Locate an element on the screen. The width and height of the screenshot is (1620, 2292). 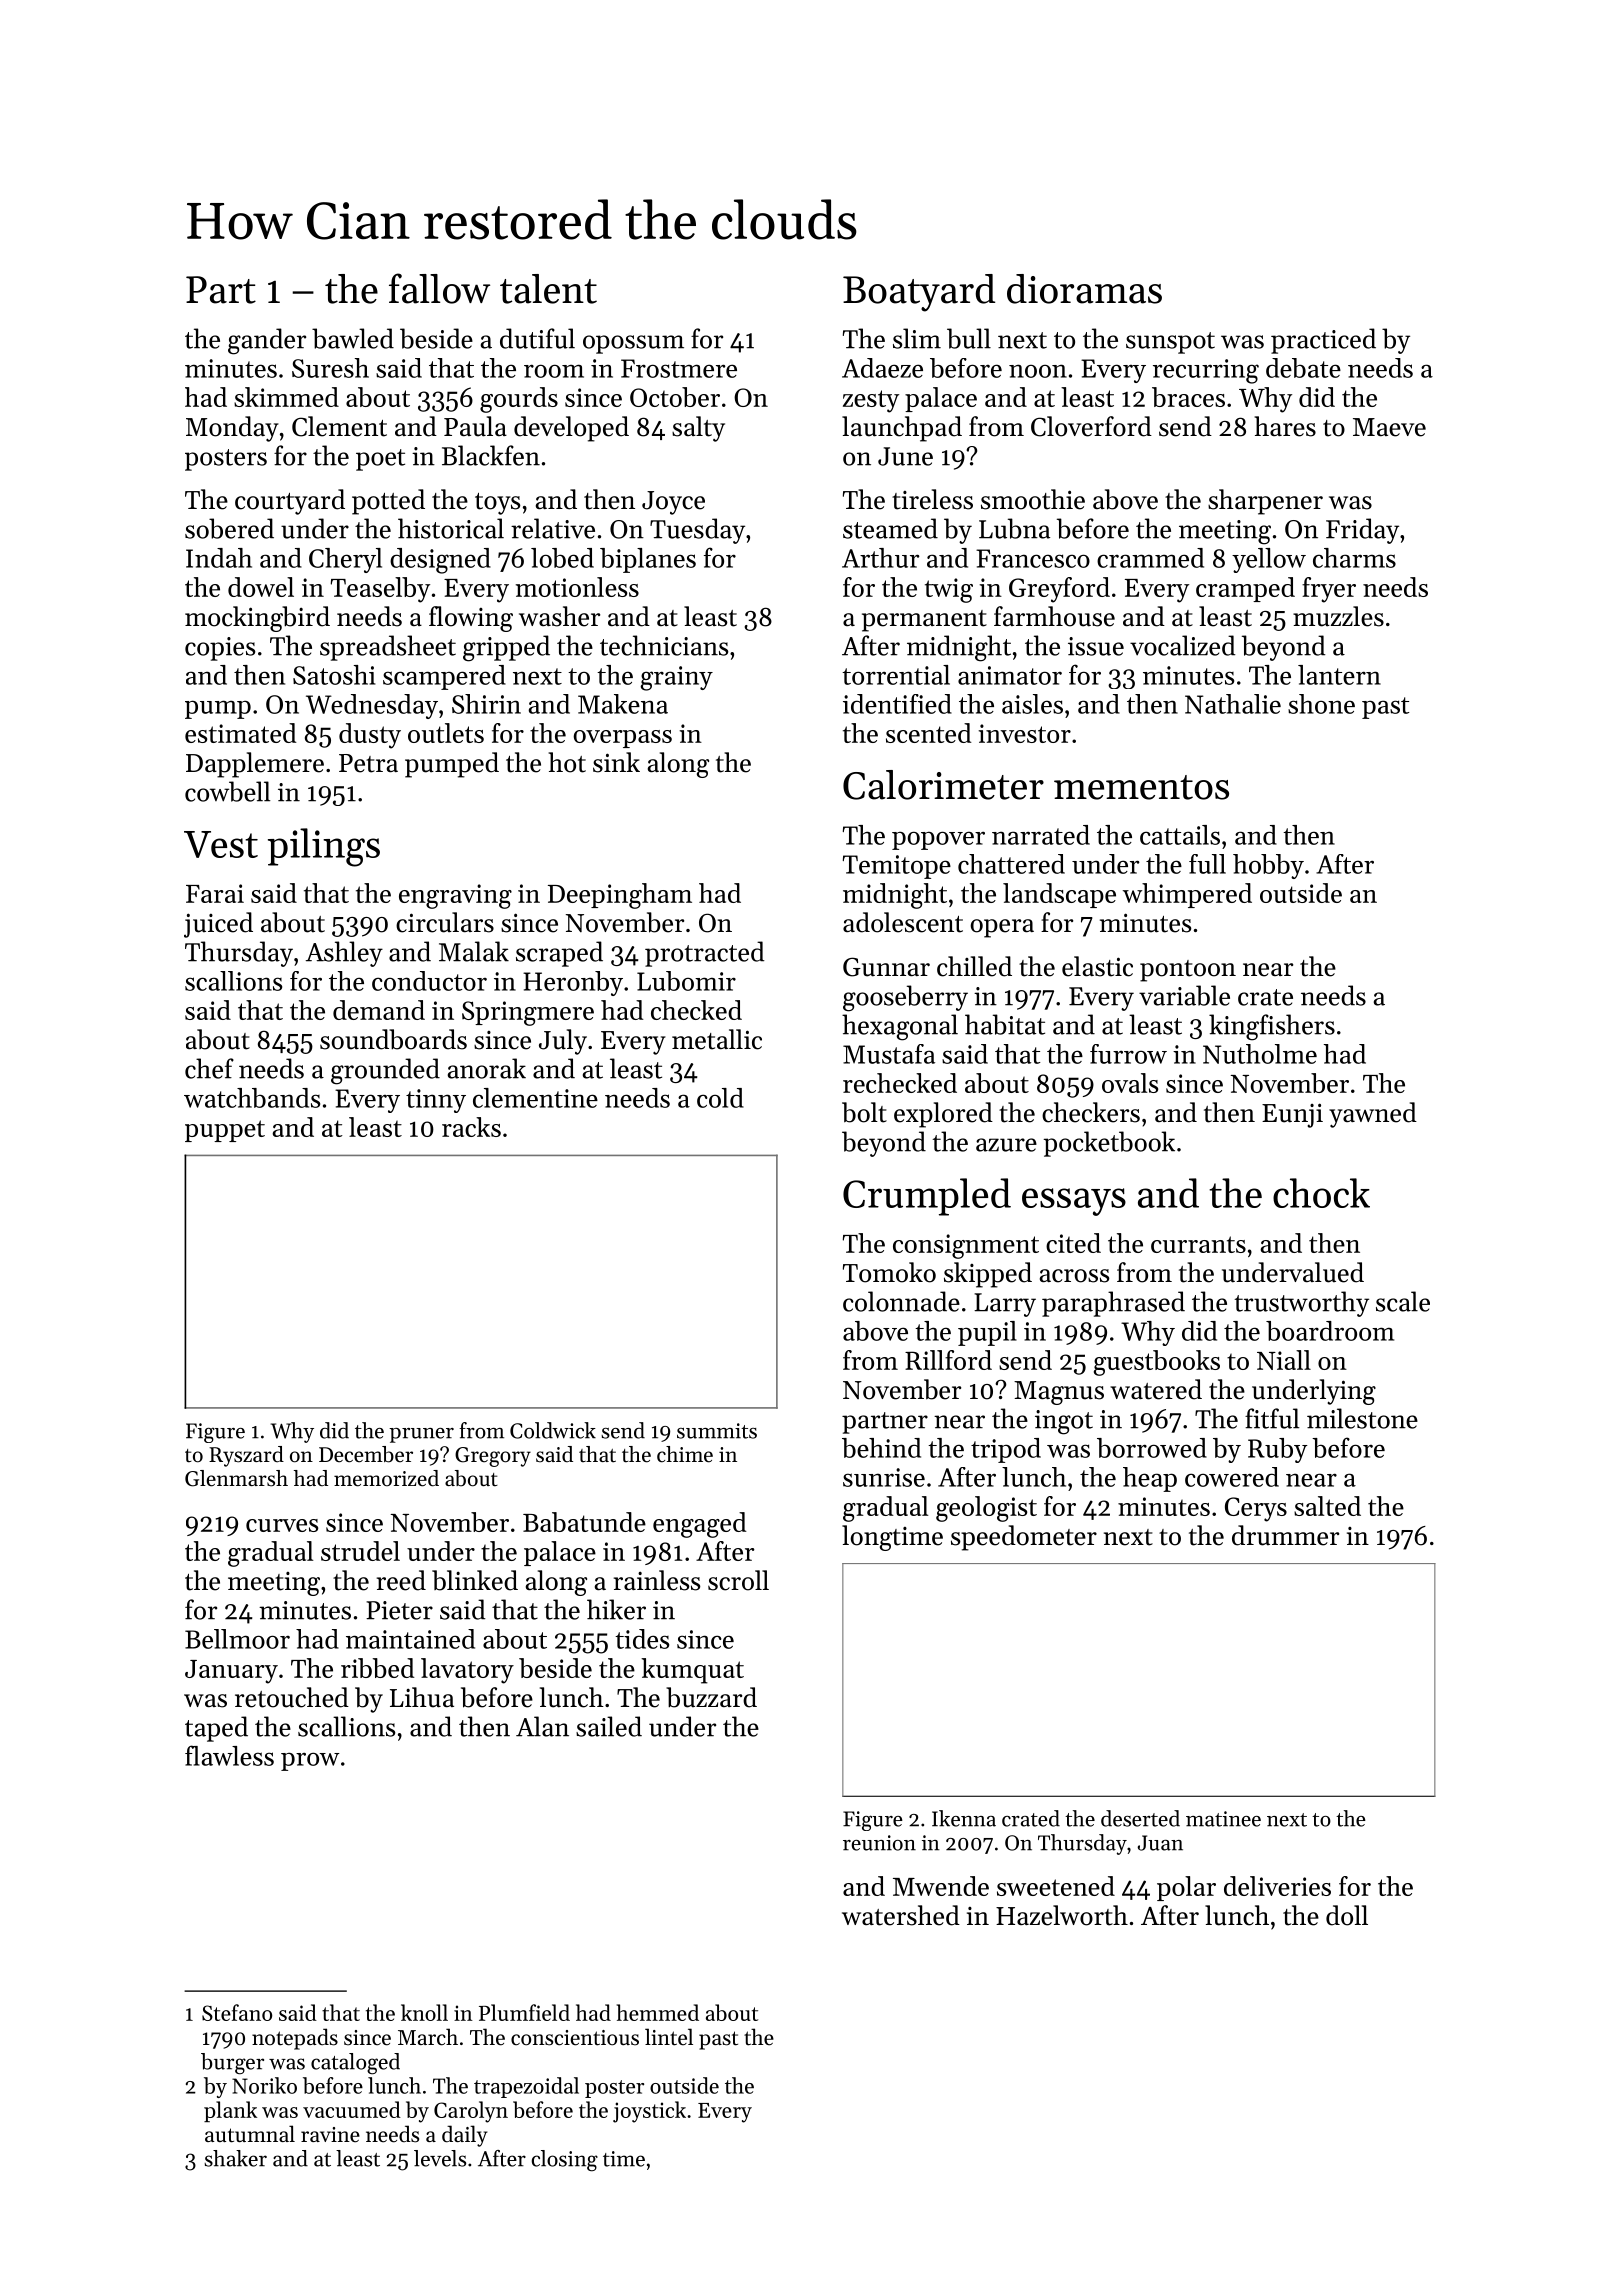
hares is located at coordinates (1285, 426).
